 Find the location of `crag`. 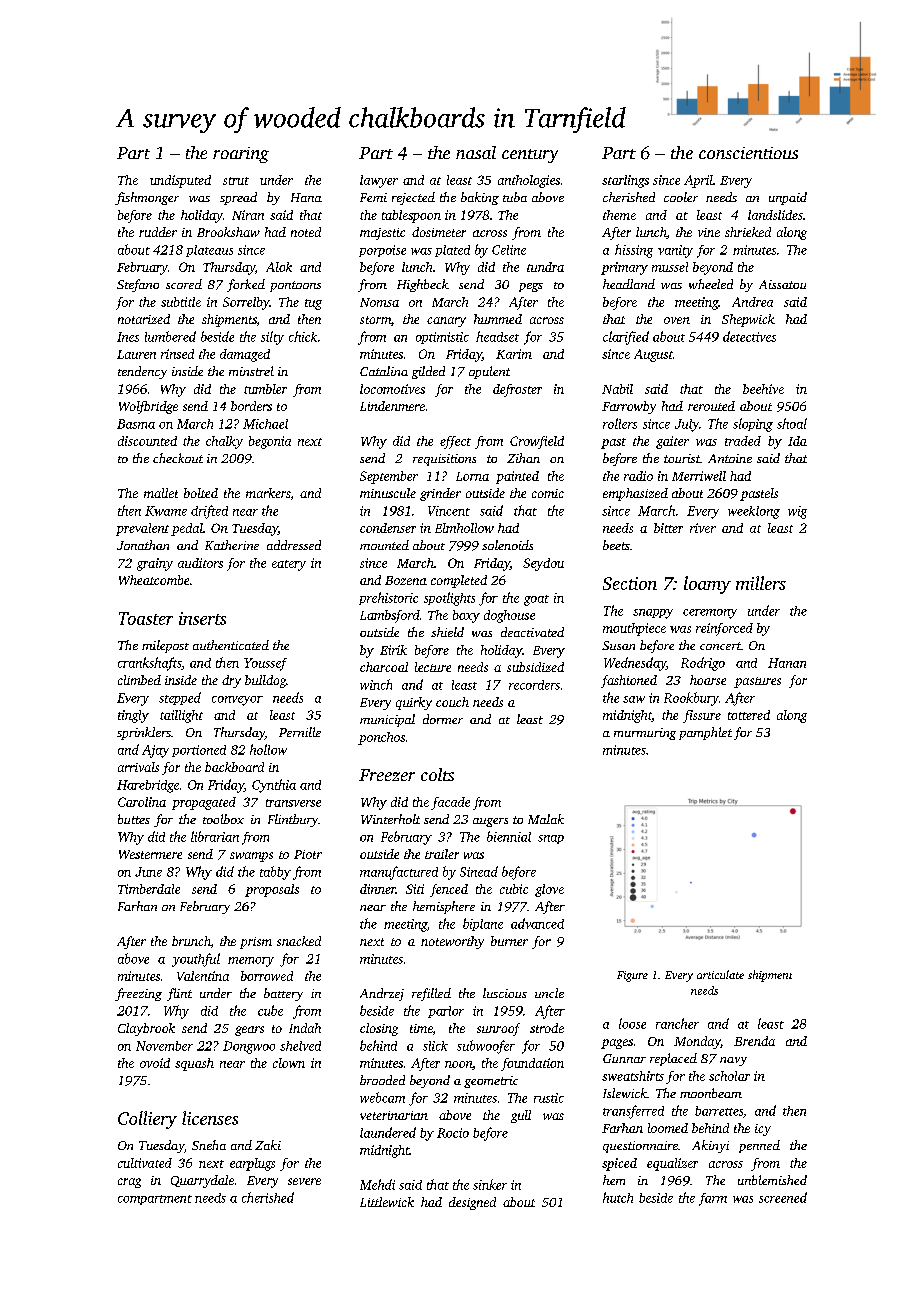

crag is located at coordinates (129, 1183).
